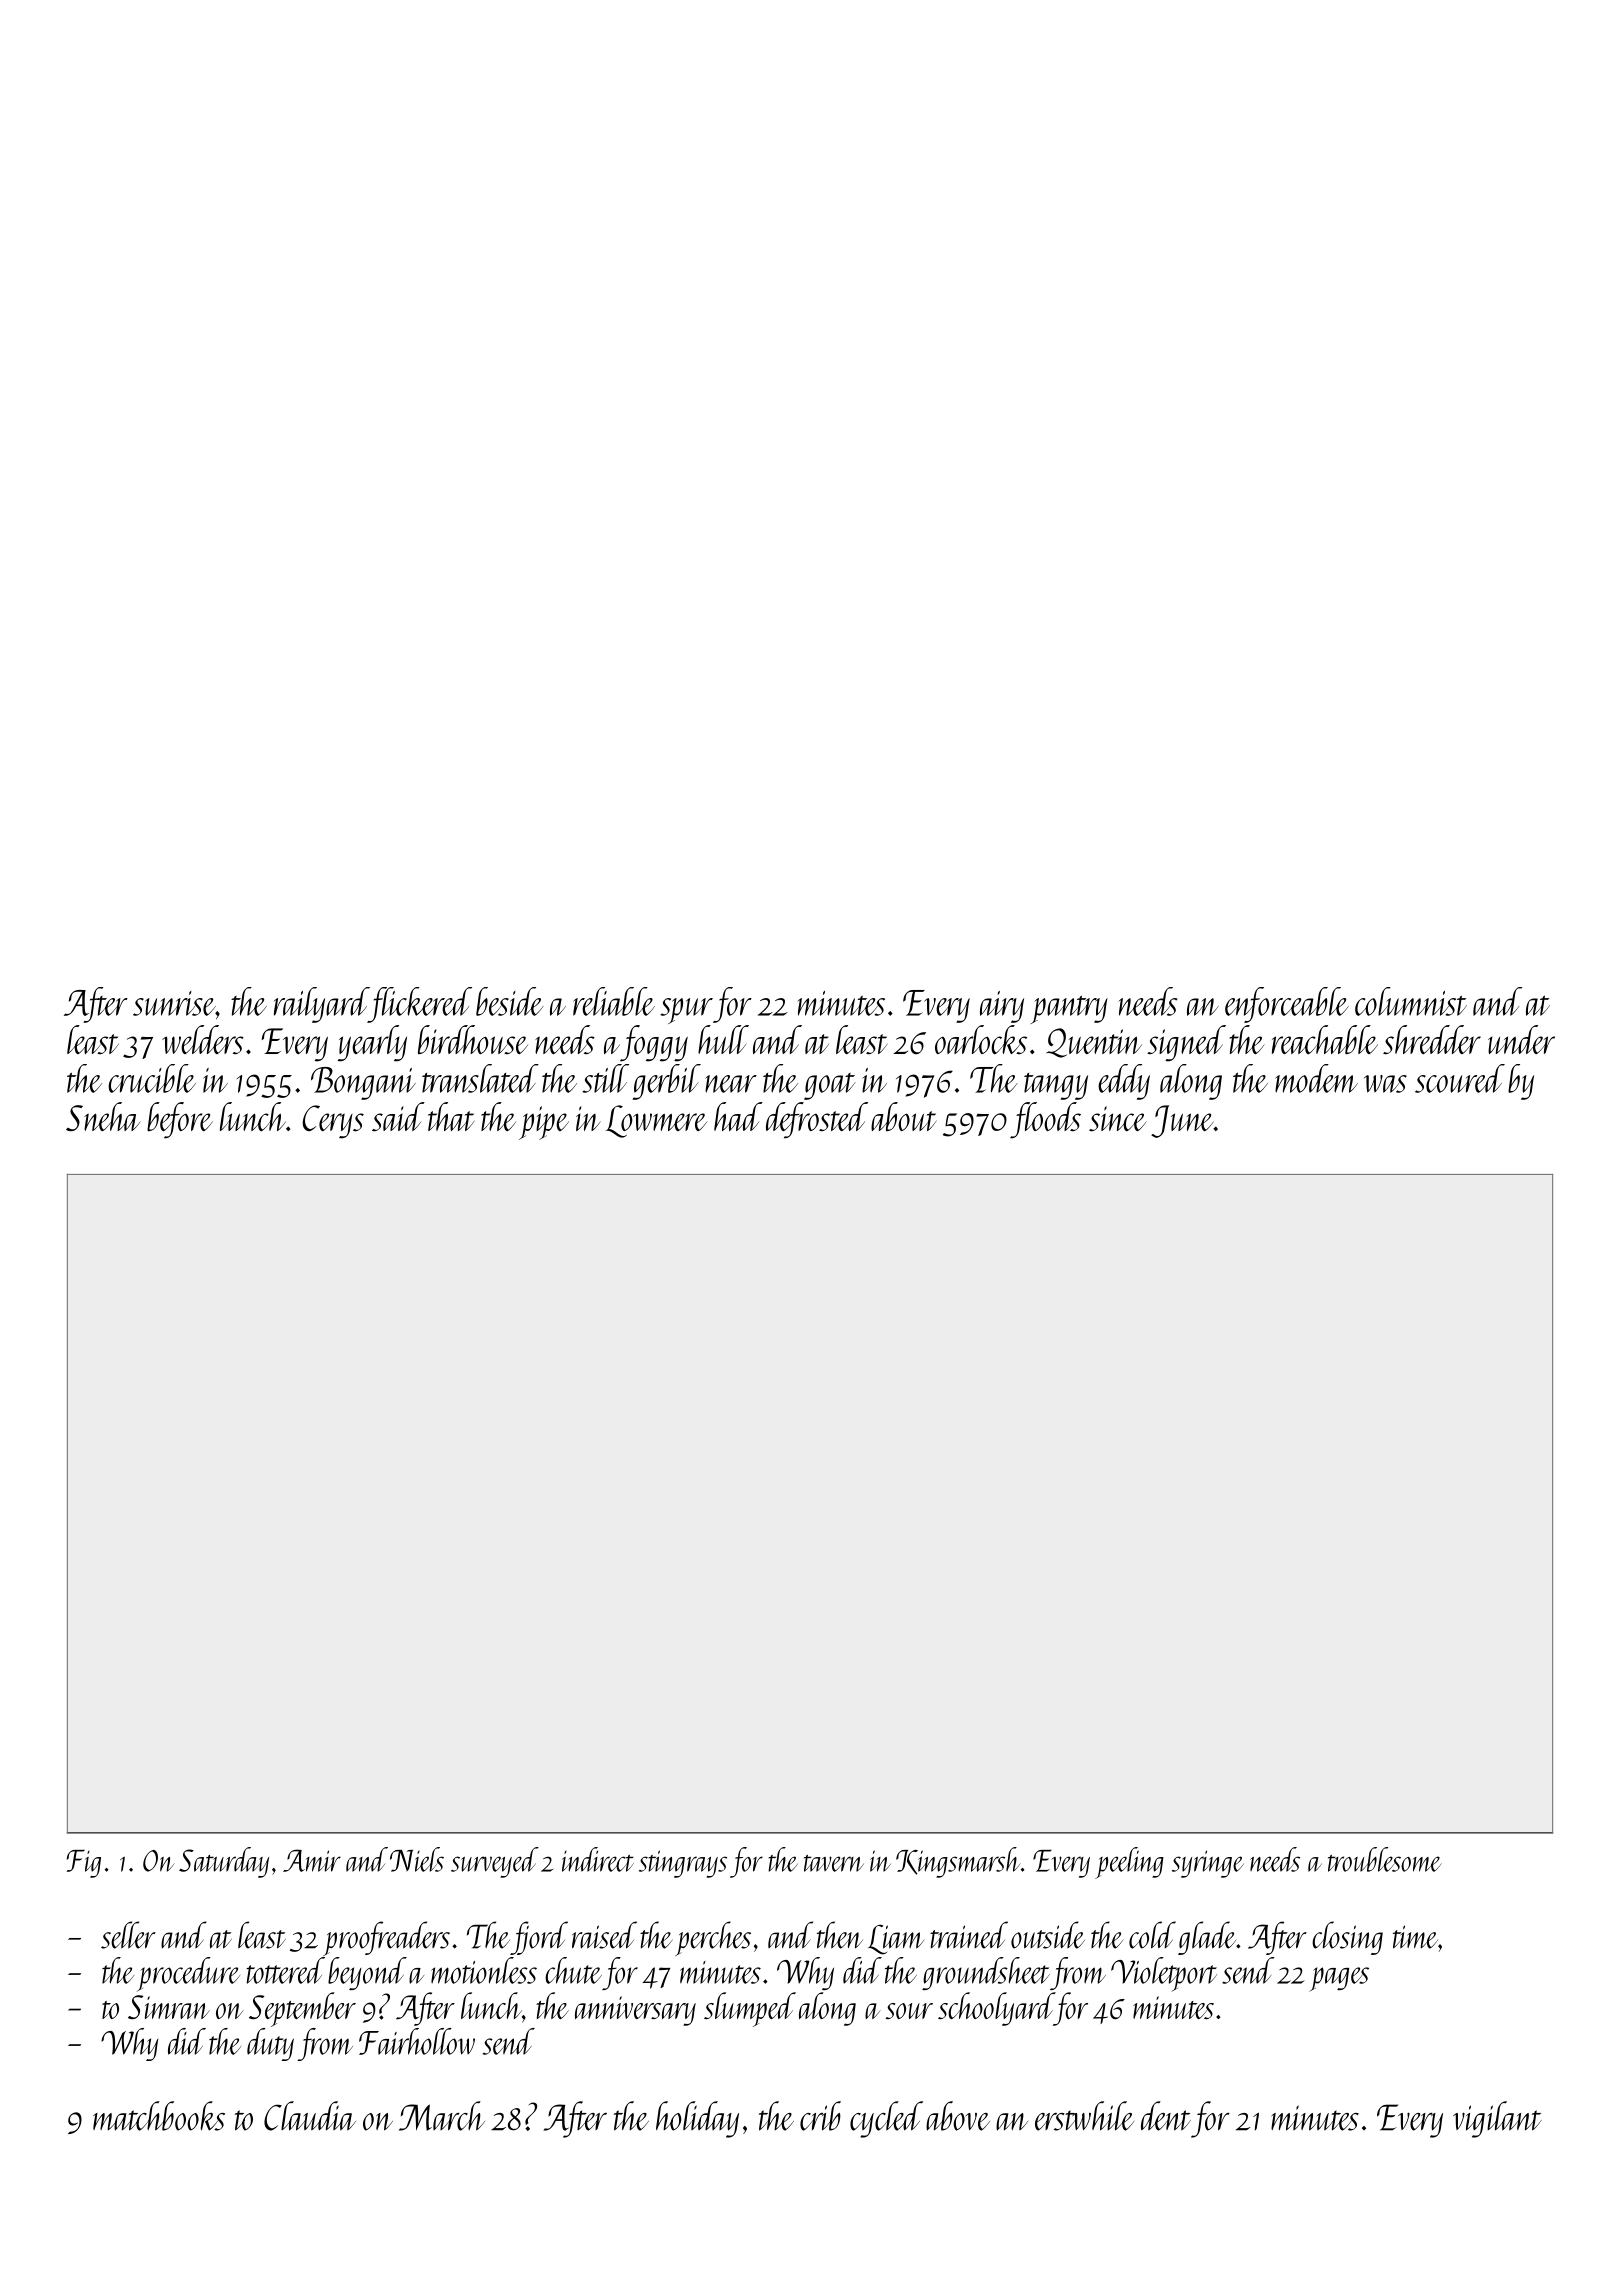 Image resolution: width=1620 pixels, height=2292 pixels. What do you see at coordinates (1129, 1863) in the page?
I see `peeling` at bounding box center [1129, 1863].
